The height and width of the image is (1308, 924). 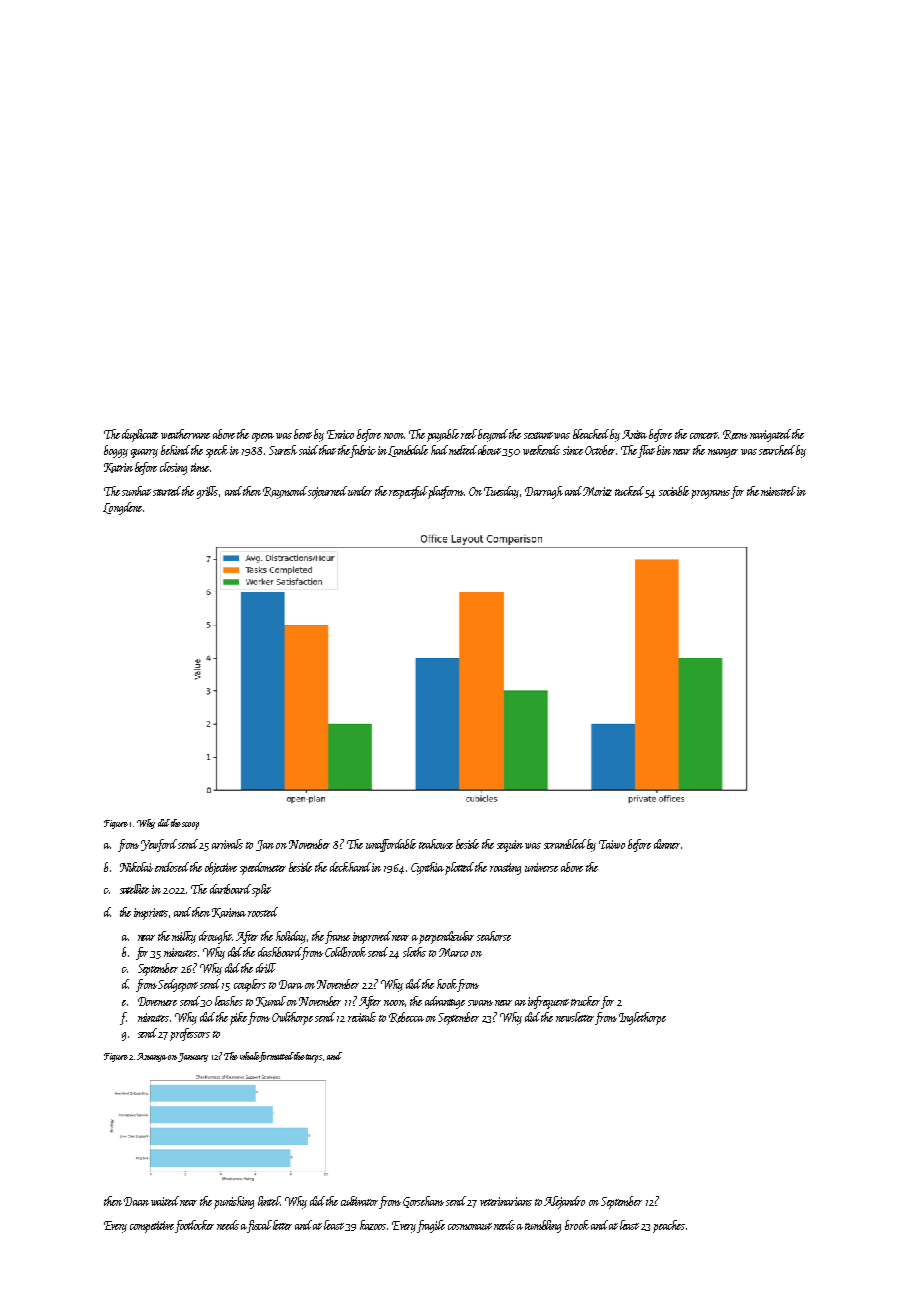 I want to click on reel, so click(x=469, y=434).
